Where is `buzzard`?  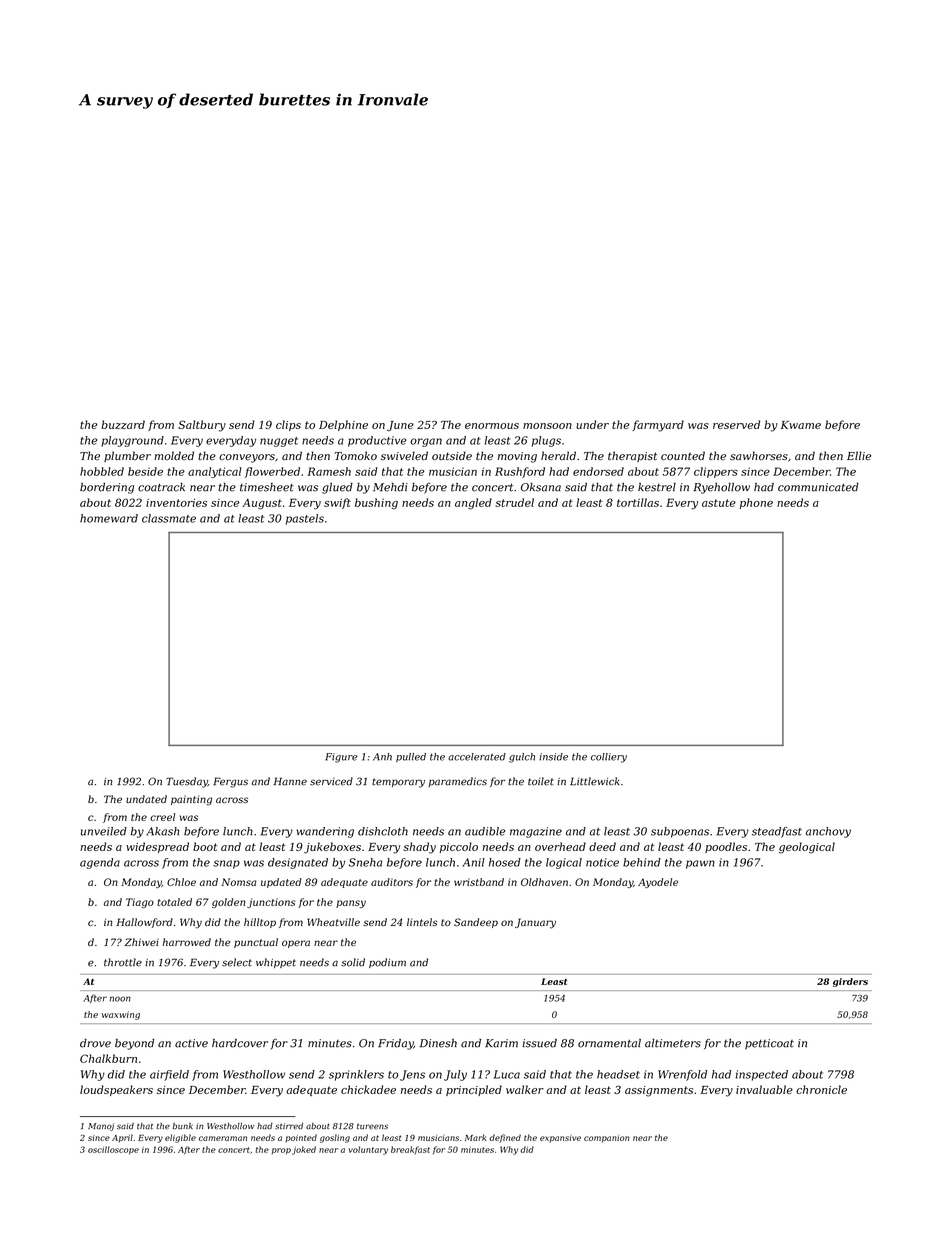 buzzard is located at coordinates (123, 424).
